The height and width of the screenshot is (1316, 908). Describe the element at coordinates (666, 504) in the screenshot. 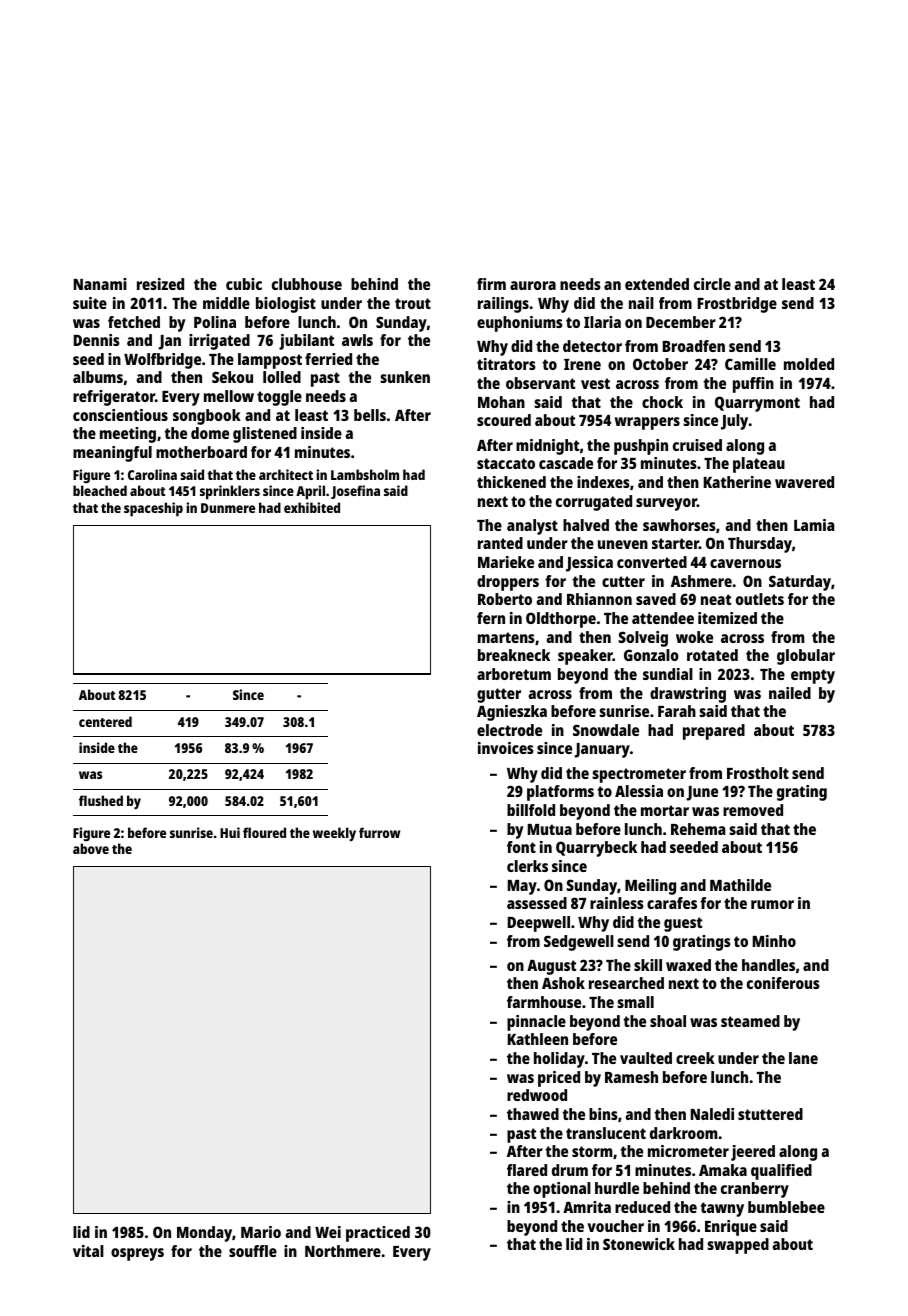

I see `surveyor` at that location.
